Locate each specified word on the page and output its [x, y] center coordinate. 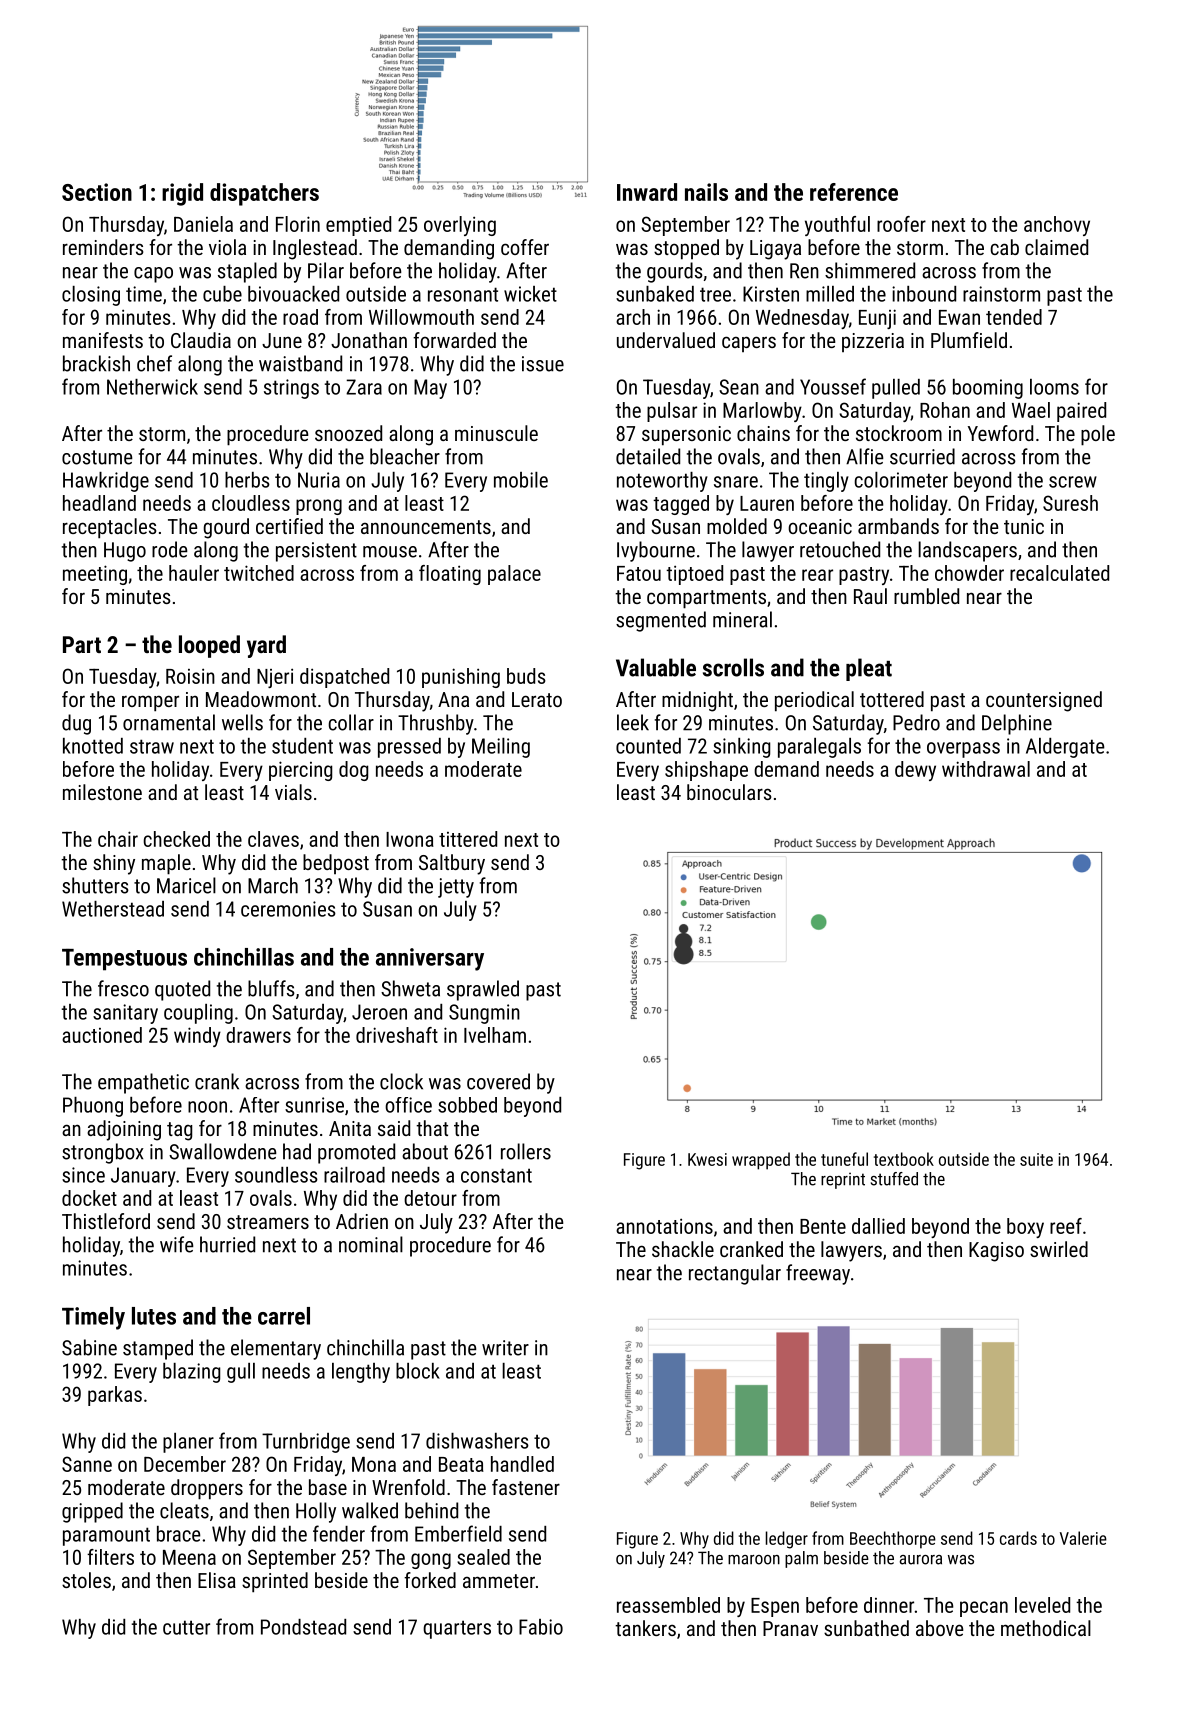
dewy [915, 771]
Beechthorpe [893, 1540]
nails [706, 192]
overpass [963, 750]
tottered [892, 699]
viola [227, 247]
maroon [754, 1560]
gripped [92, 1512]
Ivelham [495, 1035]
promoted [356, 1153]
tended [1014, 317]
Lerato [537, 699]
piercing [300, 771]
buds [526, 676]
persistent [316, 552]
